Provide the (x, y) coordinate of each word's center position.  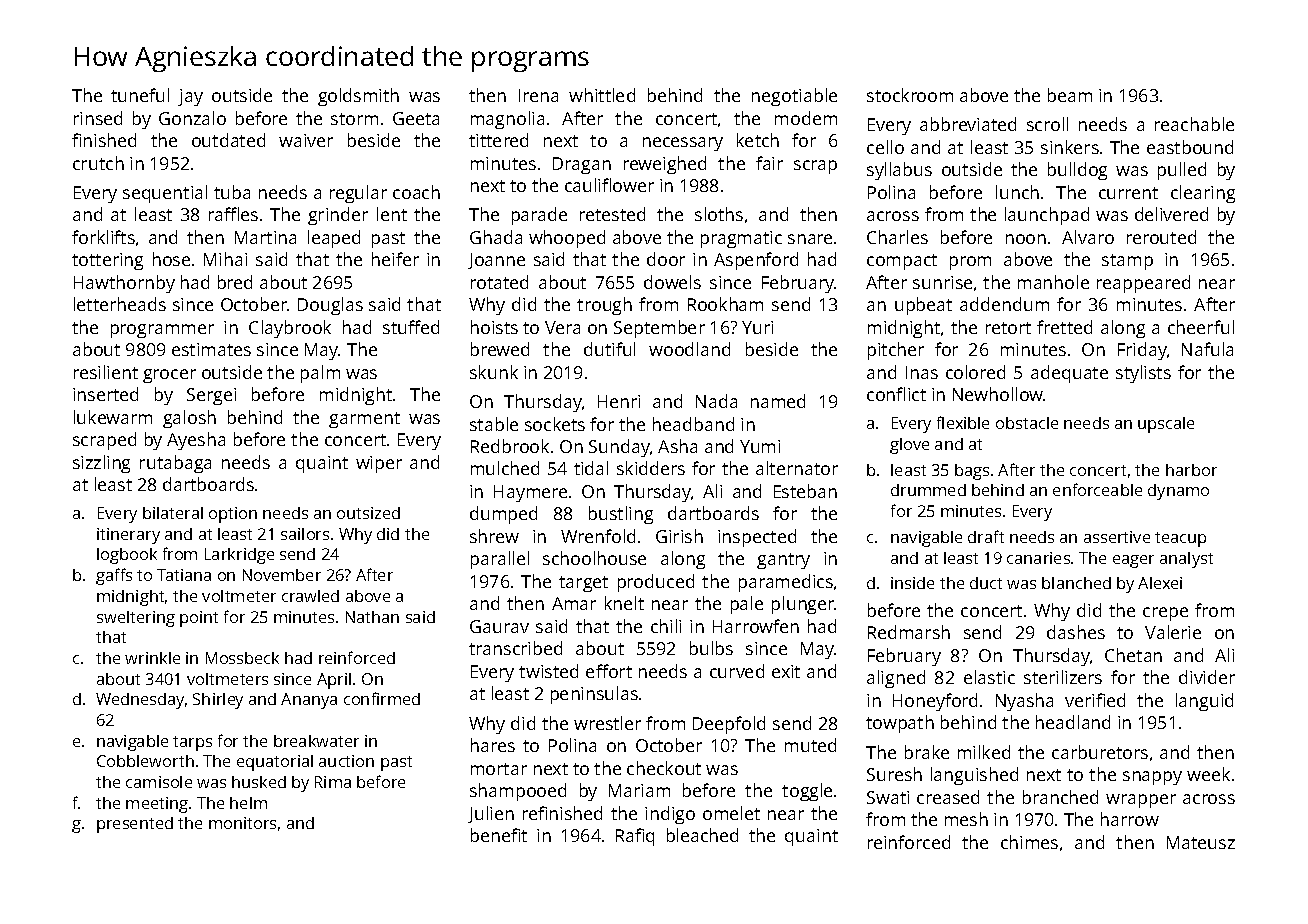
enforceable (1097, 489)
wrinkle (152, 658)
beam (1070, 95)
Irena (538, 95)
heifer (395, 259)
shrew (494, 536)
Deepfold (729, 725)
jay (190, 97)
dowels (672, 282)
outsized (368, 513)
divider (1207, 677)
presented (135, 825)
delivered (1171, 214)
